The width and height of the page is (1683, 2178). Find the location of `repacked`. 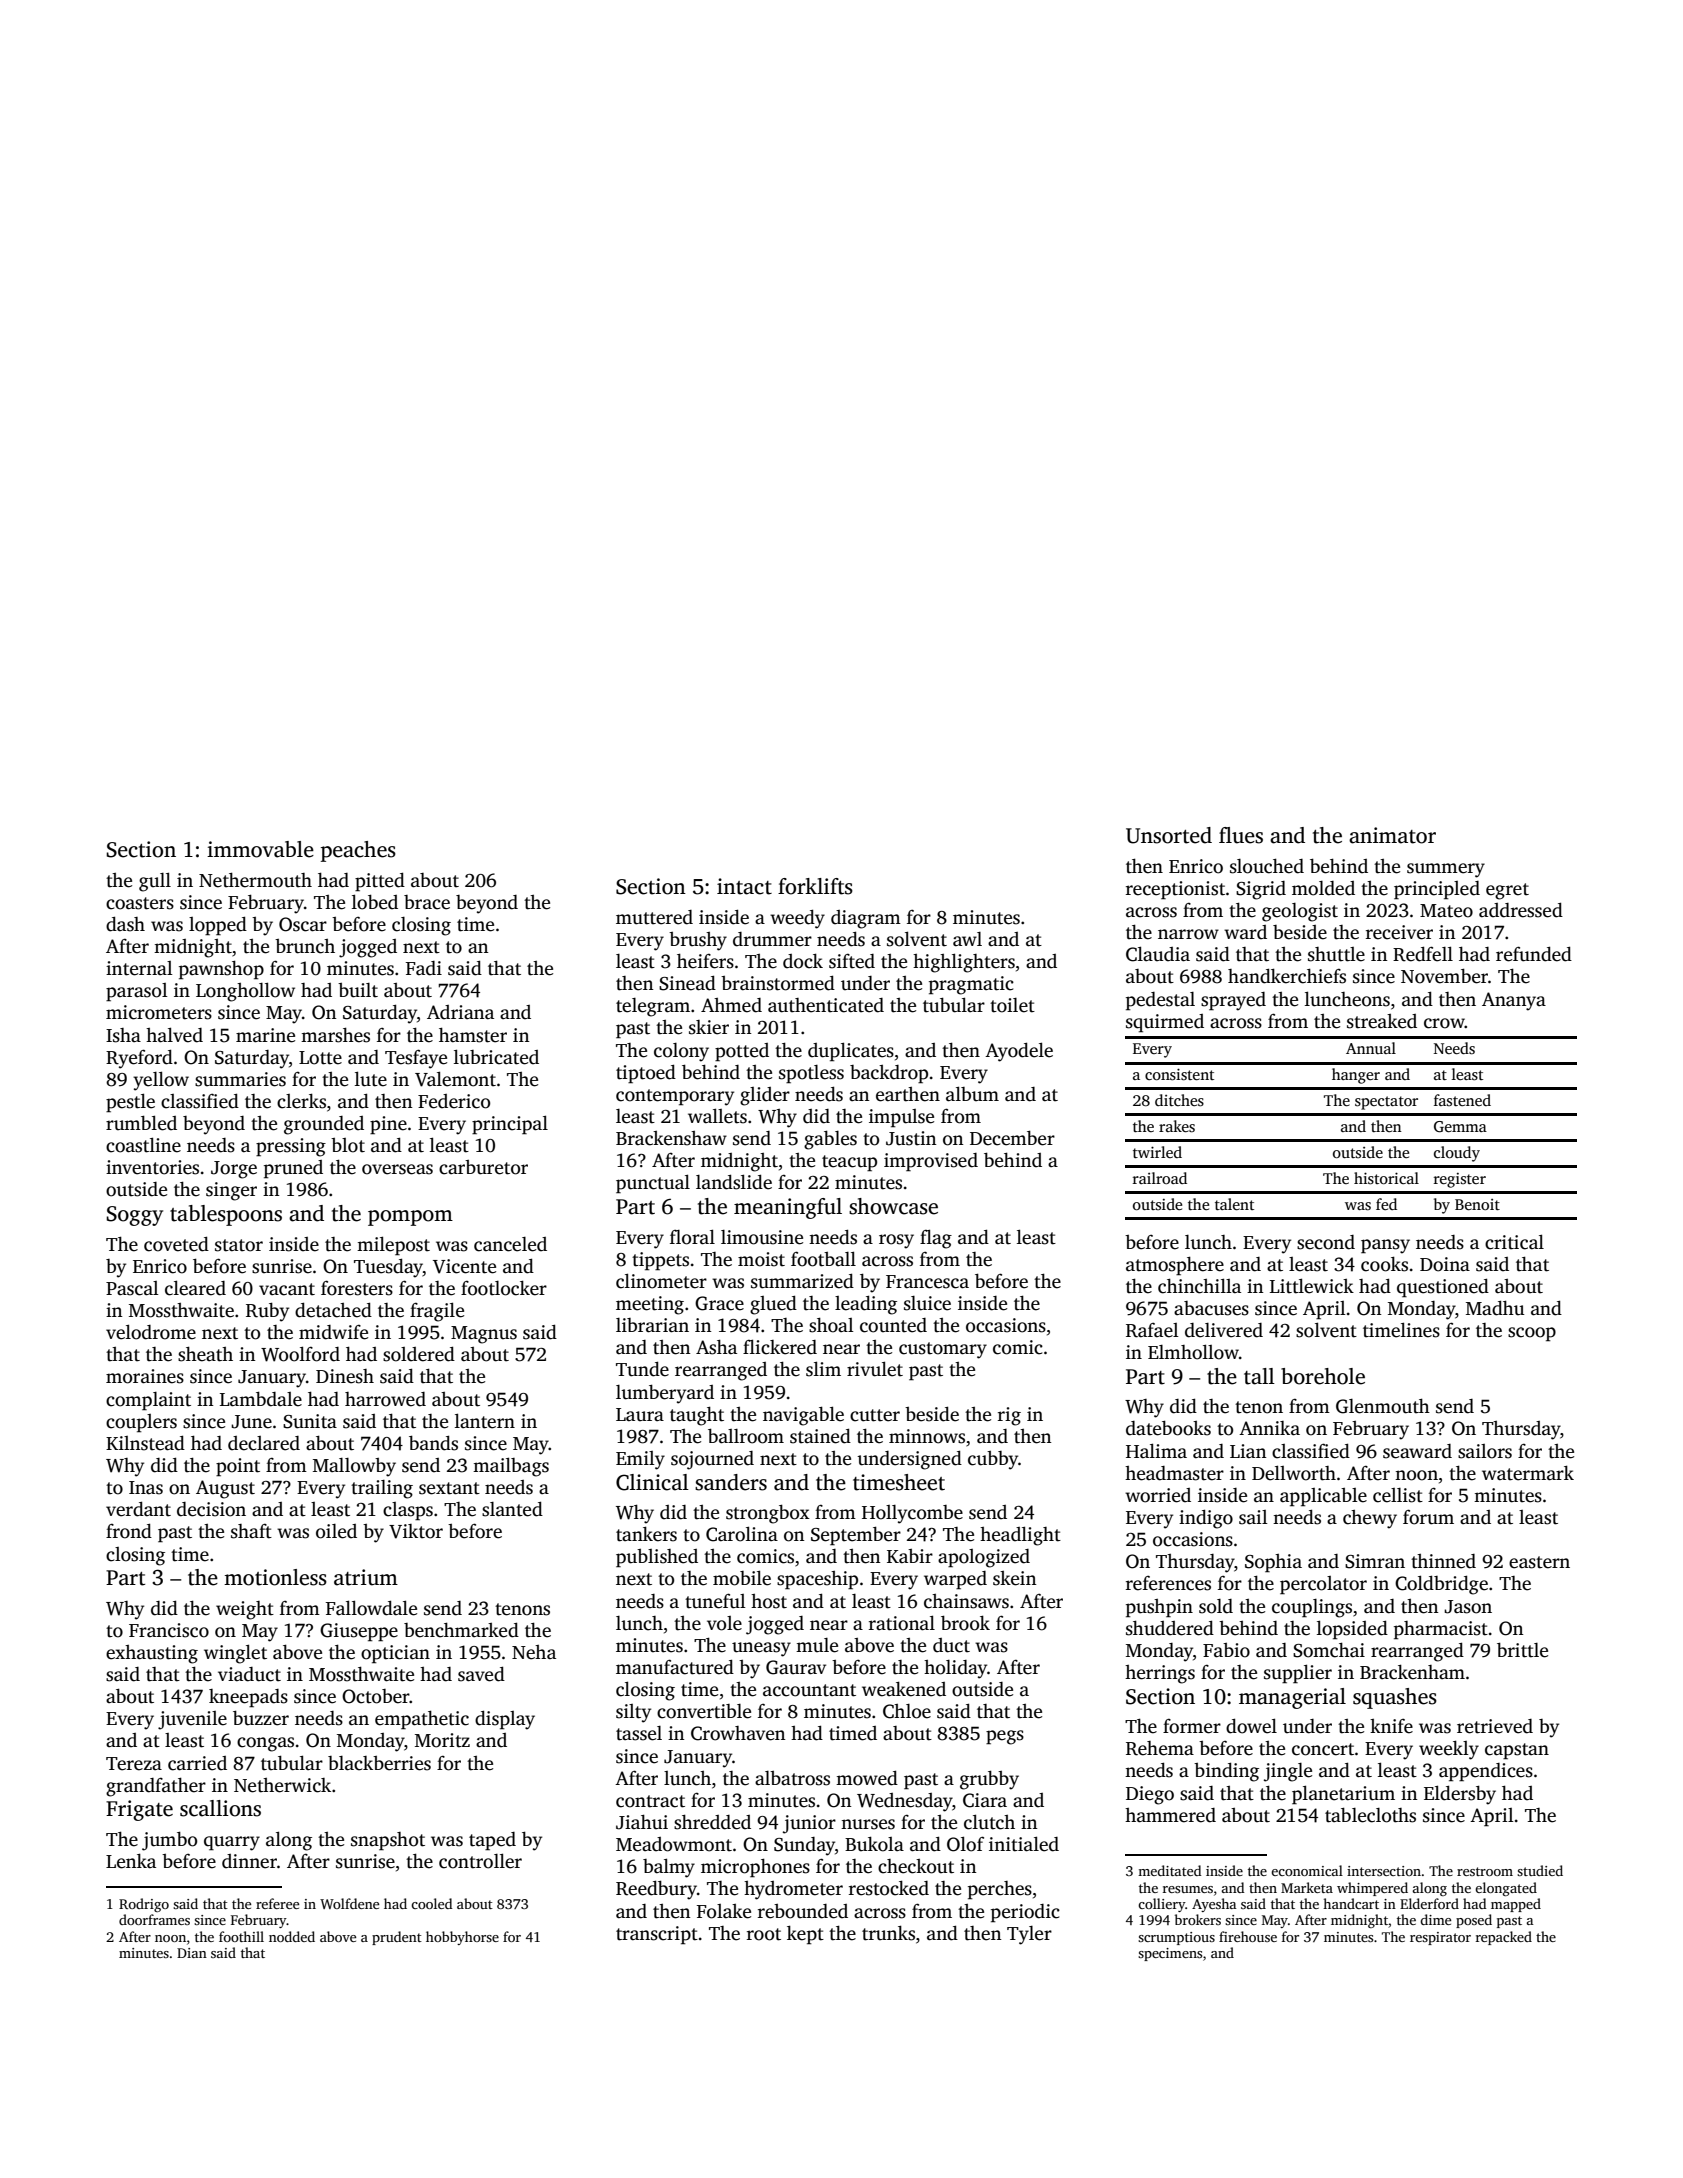

repacked is located at coordinates (1504, 1938).
